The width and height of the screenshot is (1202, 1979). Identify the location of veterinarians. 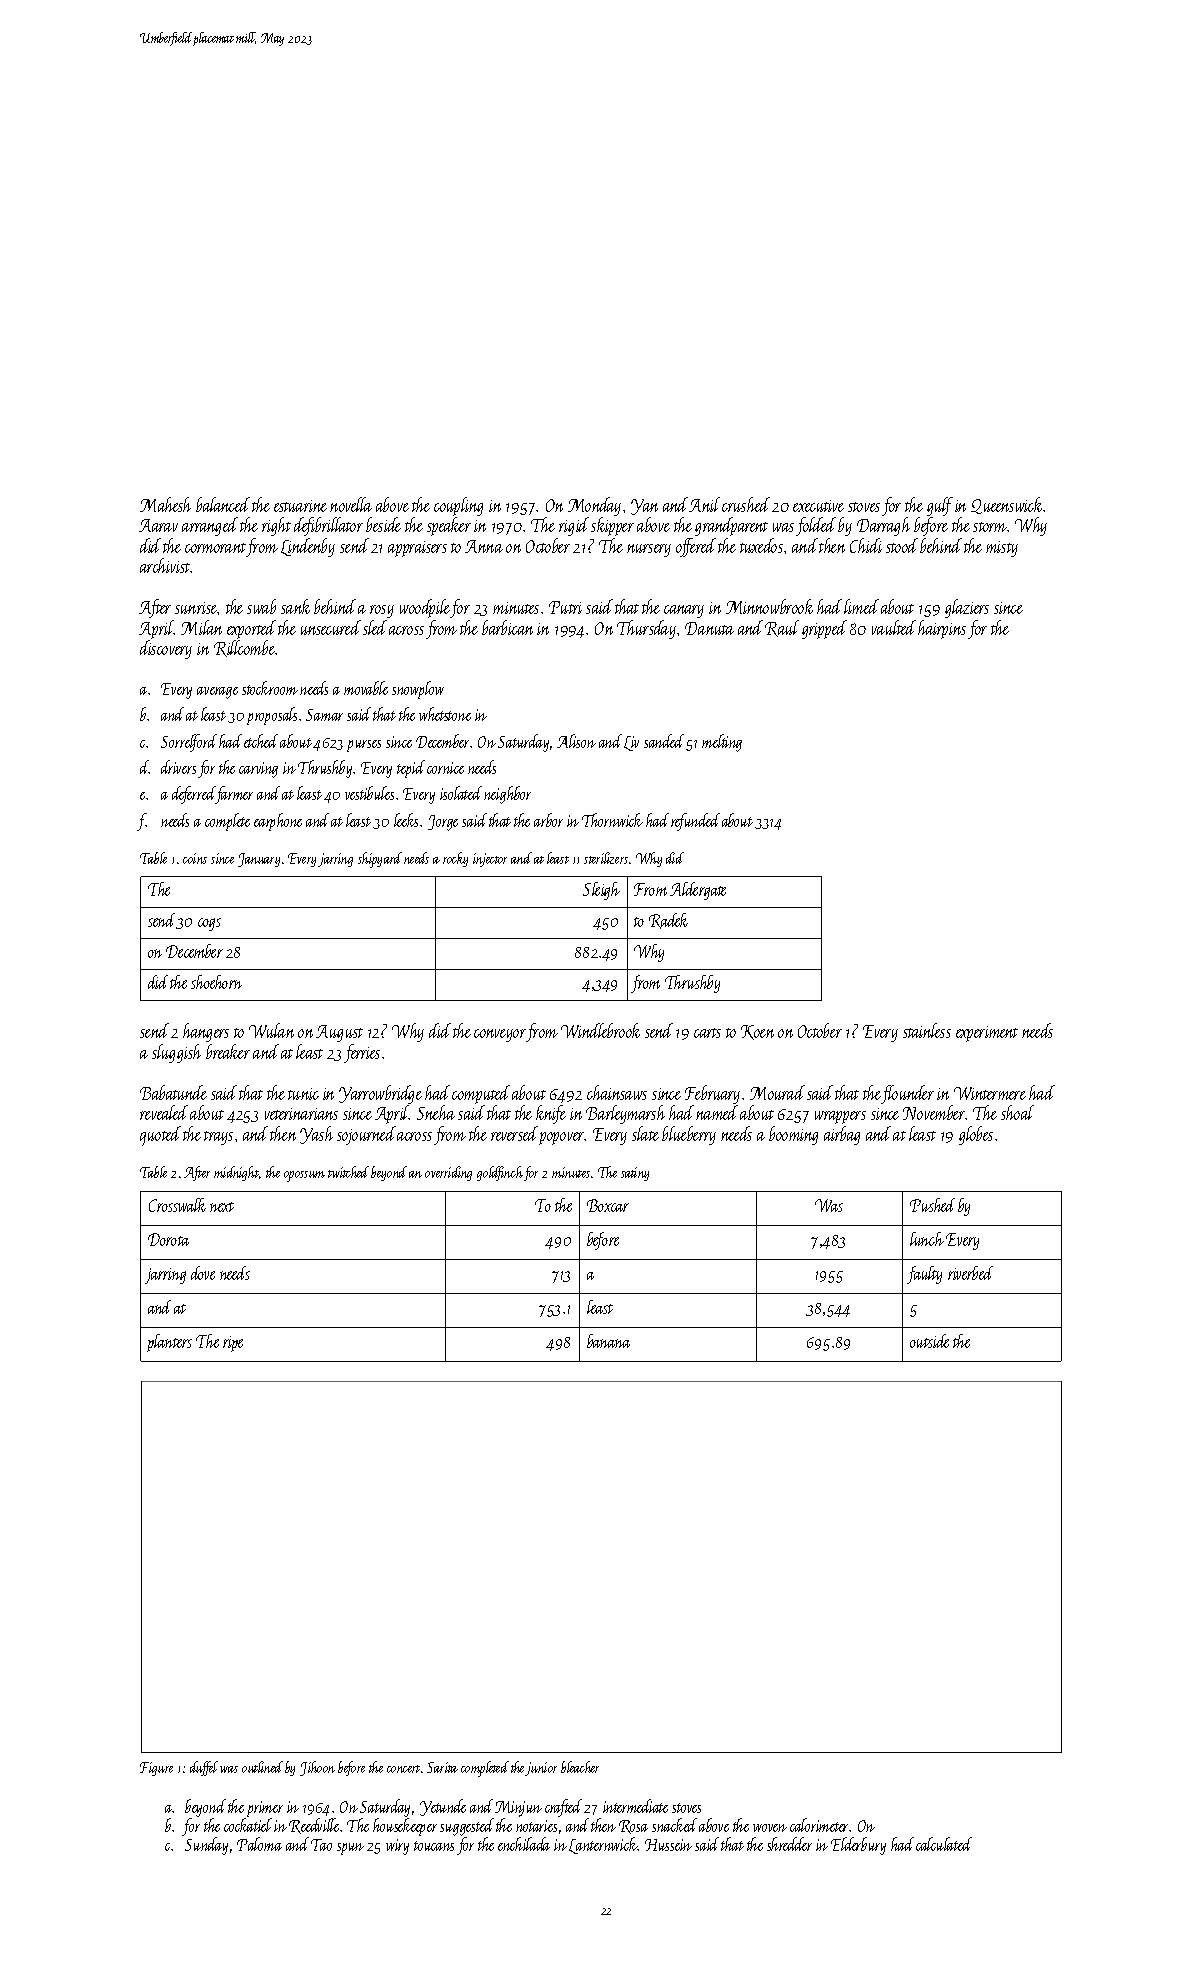
(301, 1114).
